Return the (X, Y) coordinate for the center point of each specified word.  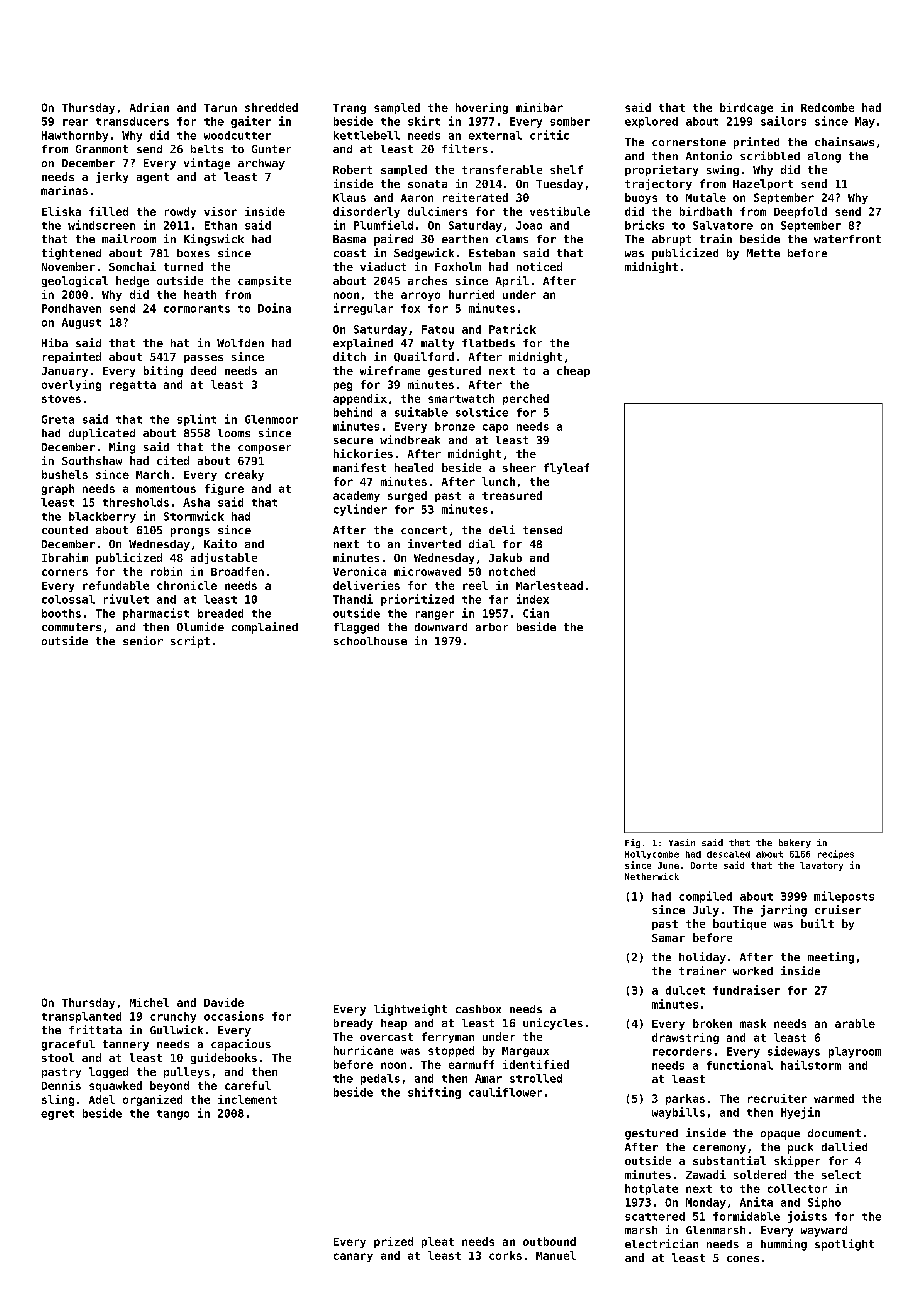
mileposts (844, 897)
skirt (424, 121)
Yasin (682, 842)
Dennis (61, 1085)
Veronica (359, 571)
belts (207, 149)
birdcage (746, 108)
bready (353, 1024)
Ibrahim (65, 557)
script (190, 642)
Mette (763, 253)
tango (173, 1115)
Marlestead (549, 585)
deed (203, 370)
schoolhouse (370, 641)
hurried (471, 294)
